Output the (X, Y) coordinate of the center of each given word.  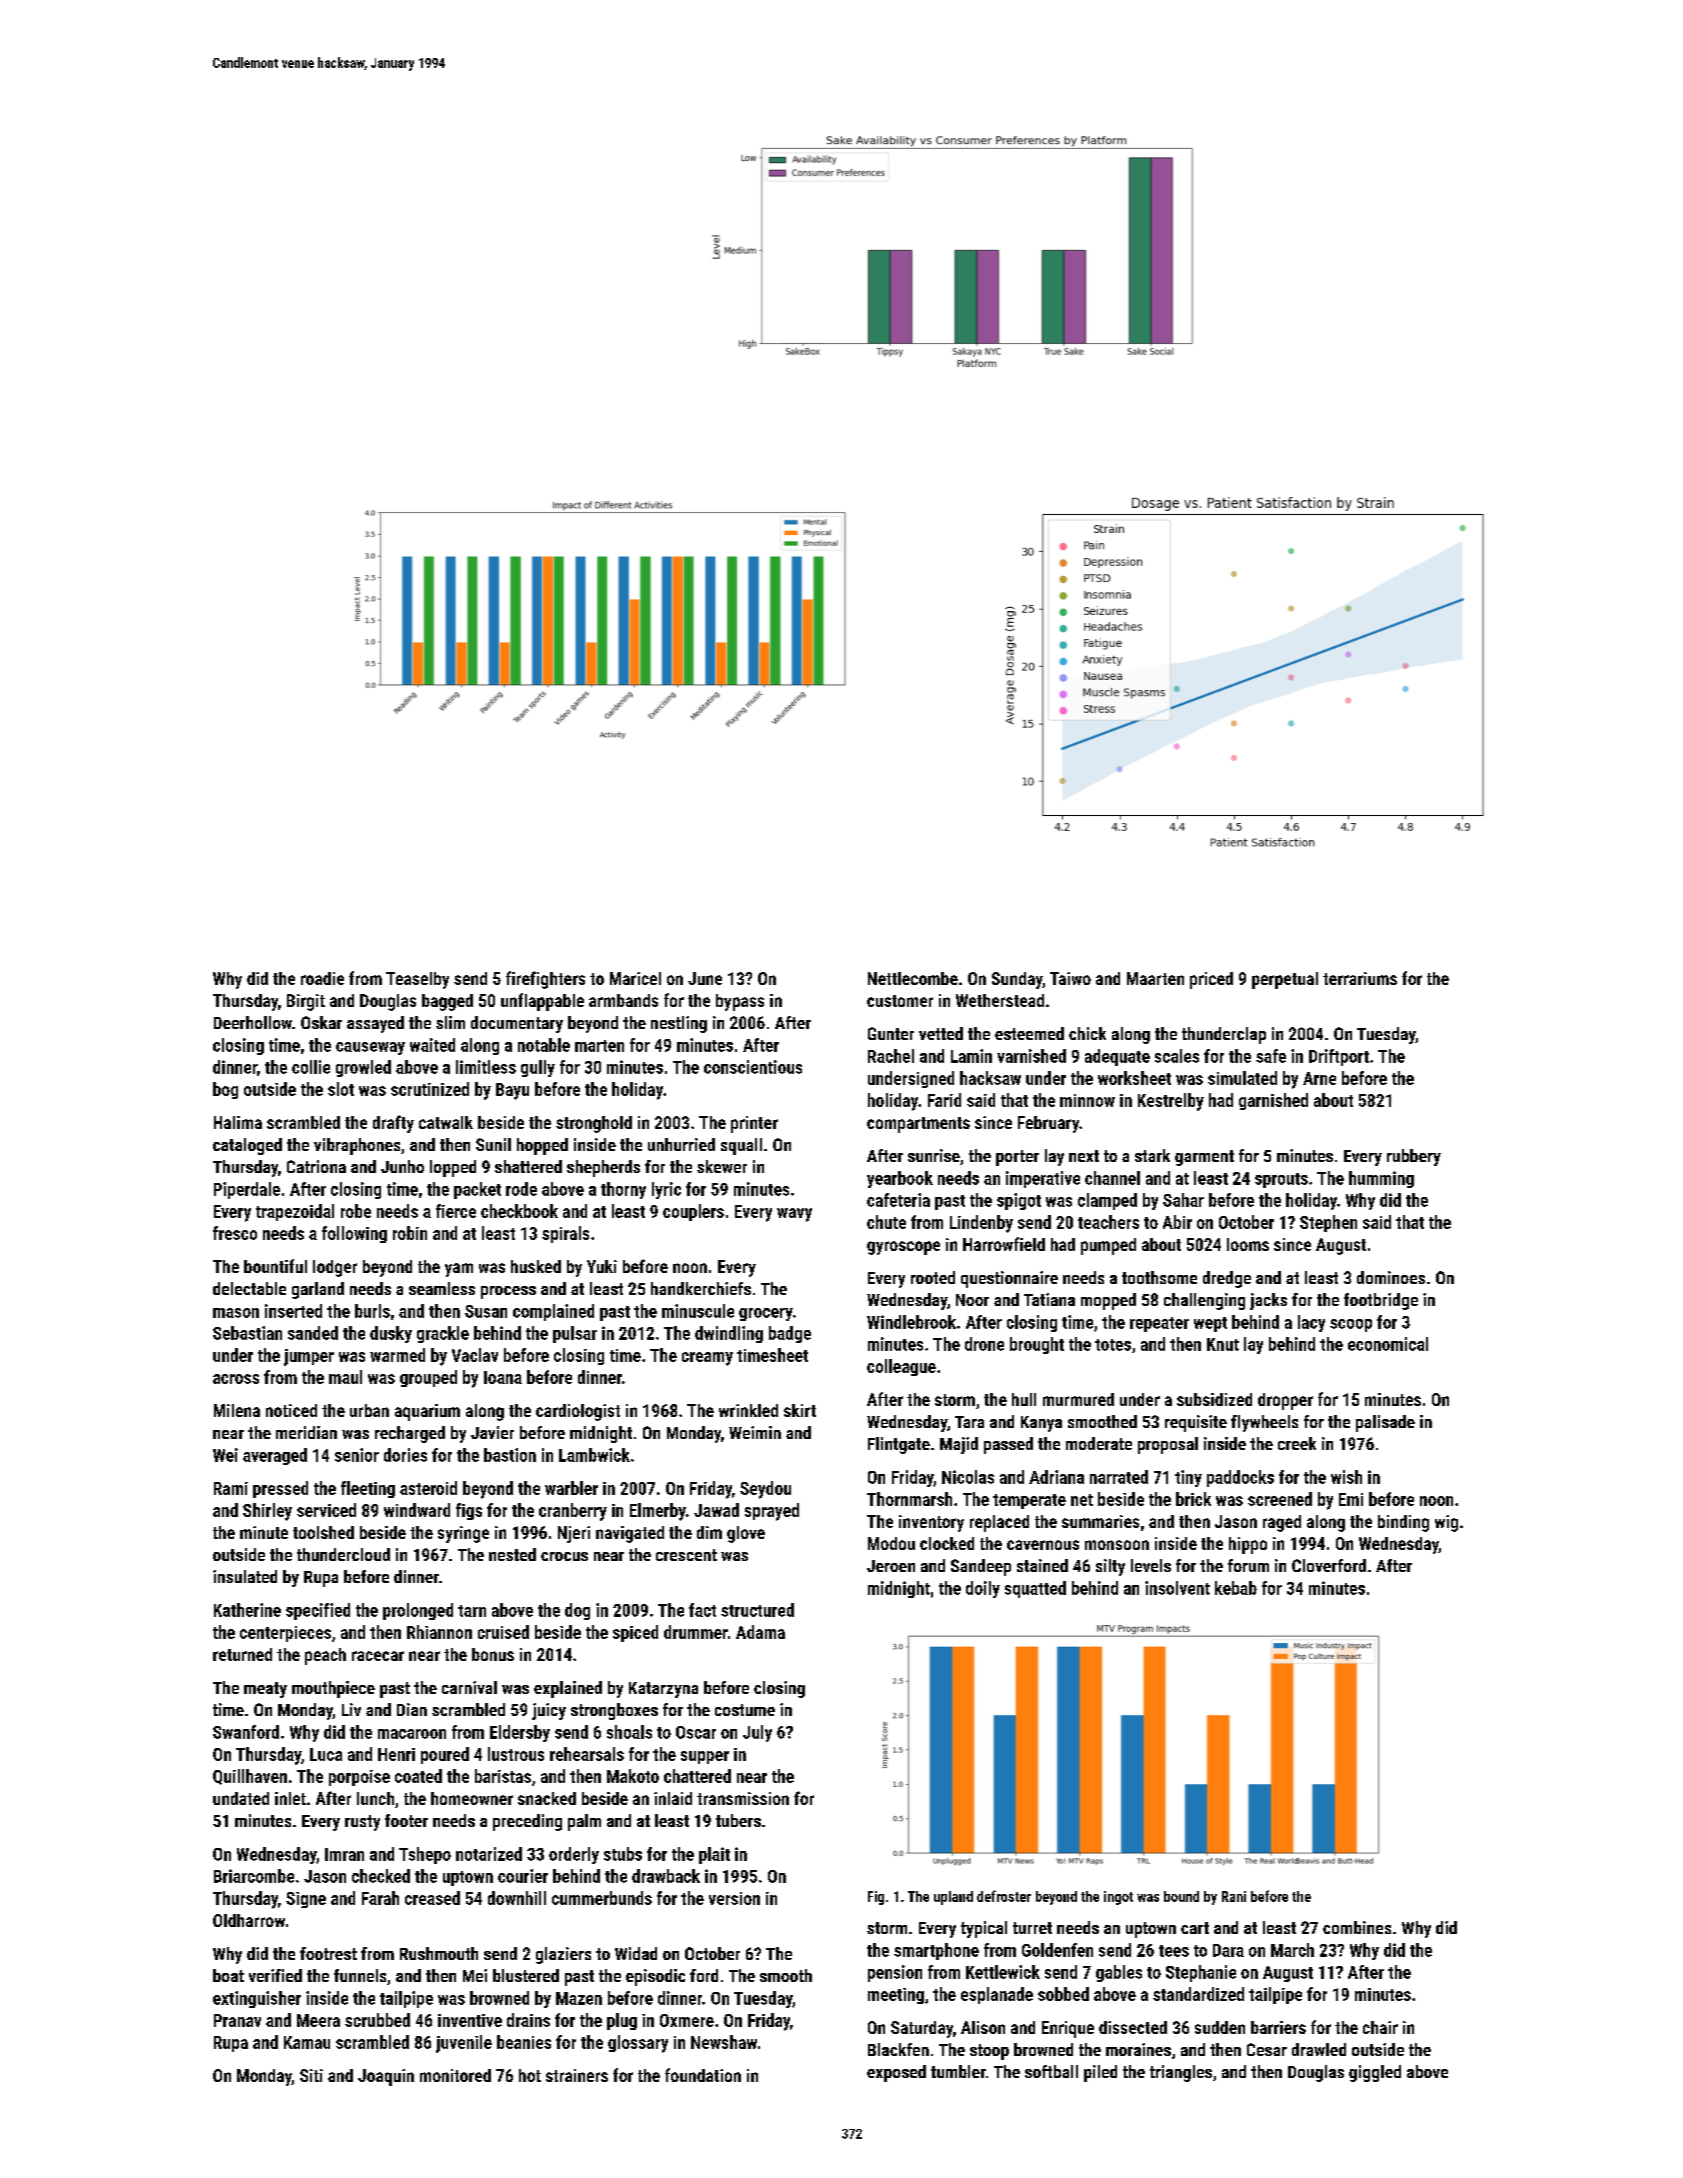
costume (745, 1710)
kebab (1236, 1588)
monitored (455, 2075)
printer (754, 1124)
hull (1024, 1399)
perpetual (1285, 980)
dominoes (1391, 1277)
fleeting (368, 1489)
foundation (703, 2075)
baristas (503, 1776)
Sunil (493, 1144)
